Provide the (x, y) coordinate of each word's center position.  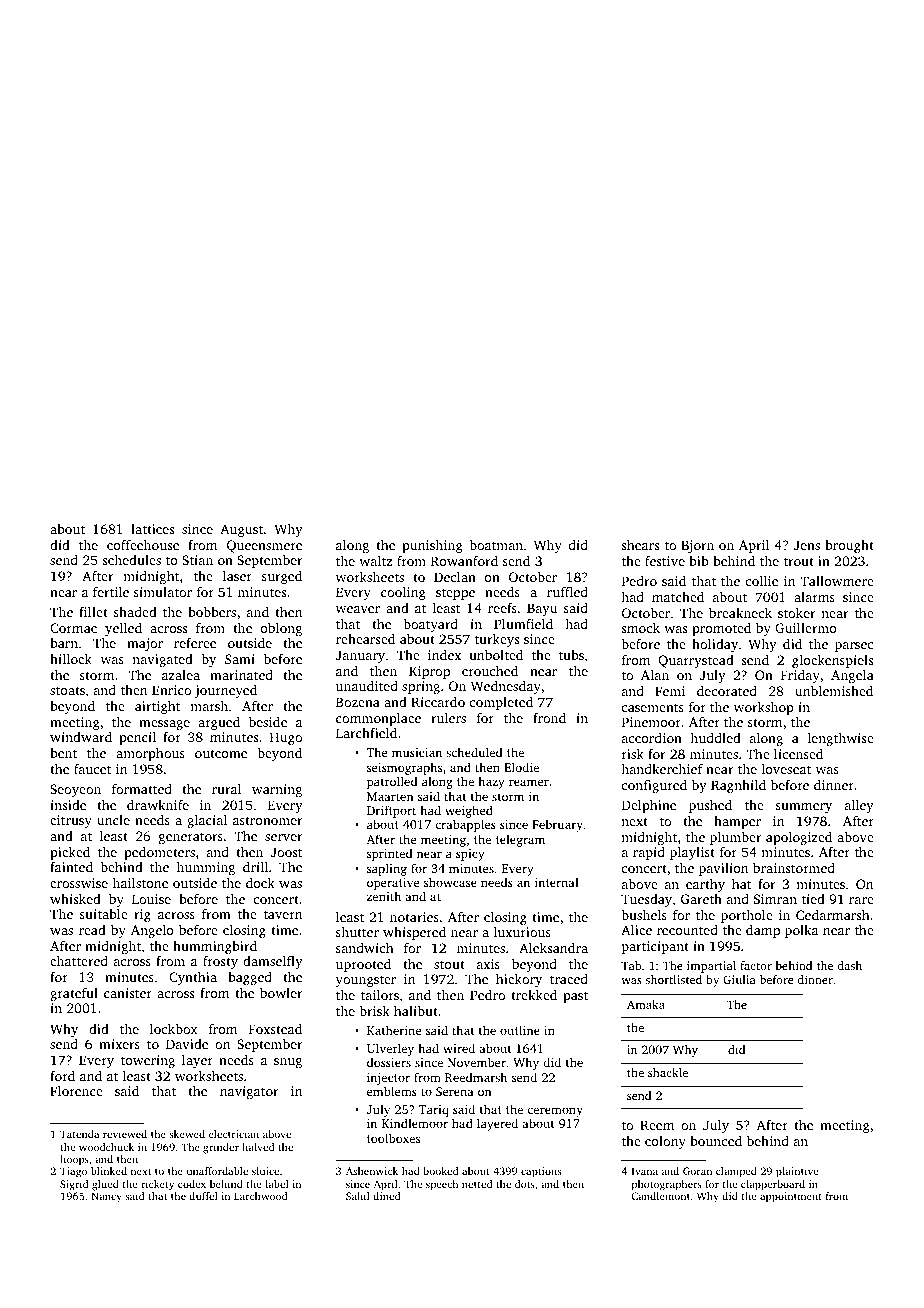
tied (813, 899)
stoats (67, 690)
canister (128, 993)
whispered (414, 933)
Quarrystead (696, 661)
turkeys (497, 640)
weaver (358, 609)
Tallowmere (837, 581)
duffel (203, 1196)
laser (237, 576)
